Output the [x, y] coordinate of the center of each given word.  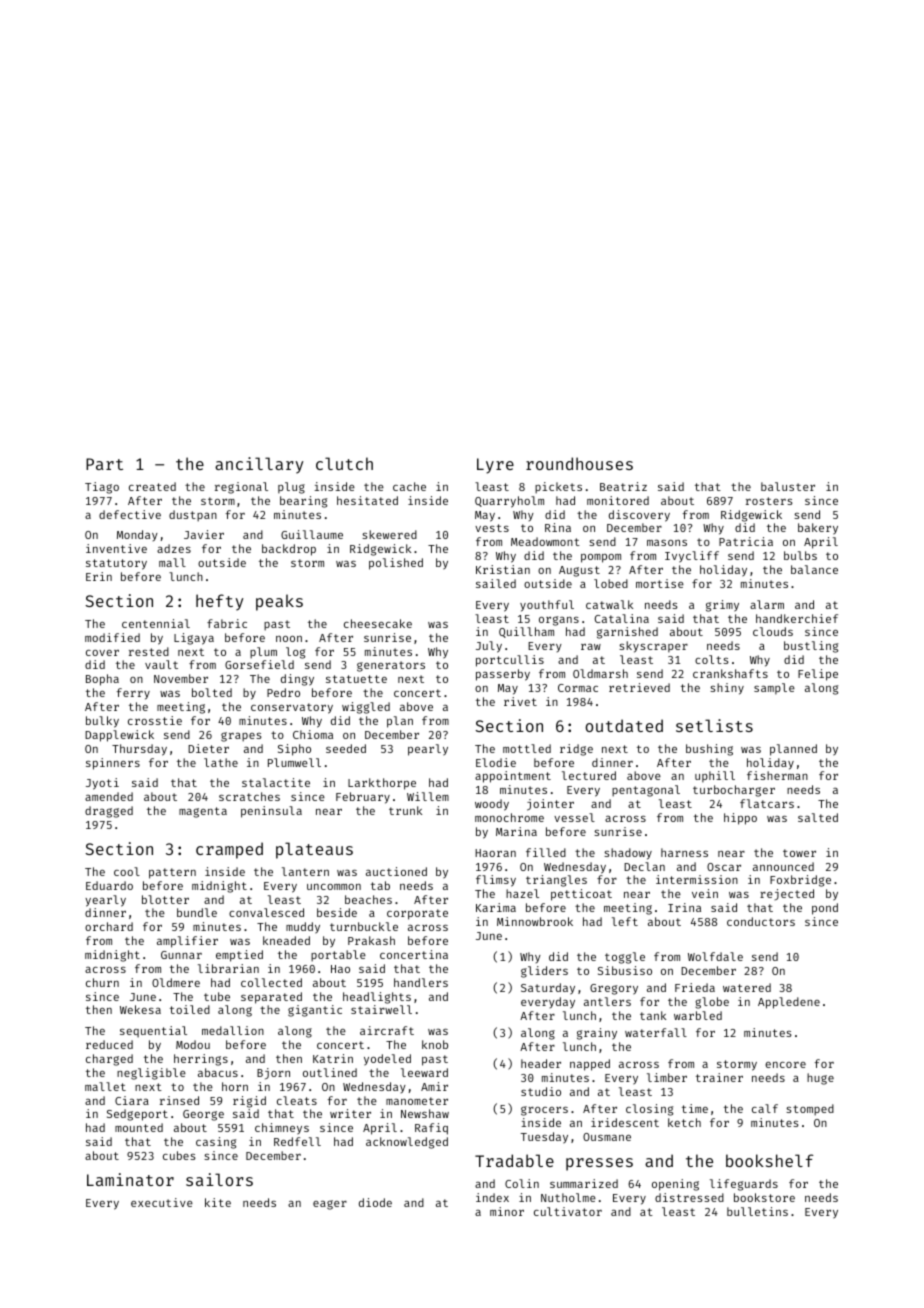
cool [127, 871]
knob [435, 1044]
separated [271, 998]
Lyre [495, 466]
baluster [788, 486]
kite [218, 1202]
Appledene [789, 1003]
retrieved [639, 687]
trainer [719, 1077]
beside [337, 912]
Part [104, 464]
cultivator [568, 1211]
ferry [133, 694]
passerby [503, 675]
